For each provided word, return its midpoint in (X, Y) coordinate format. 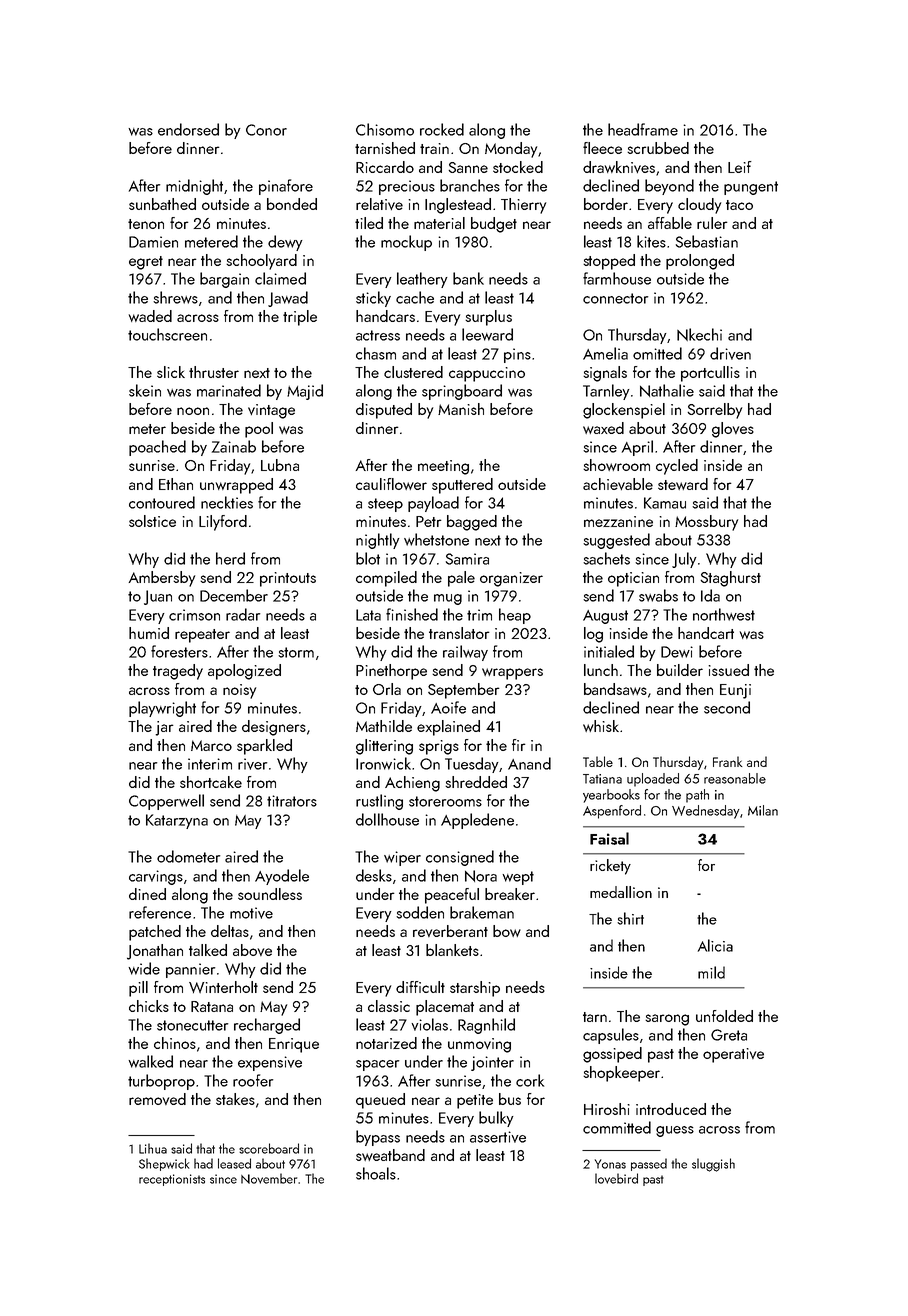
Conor (266, 130)
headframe (643, 129)
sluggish (713, 1165)
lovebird (616, 1178)
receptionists (172, 1180)
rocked (442, 129)
